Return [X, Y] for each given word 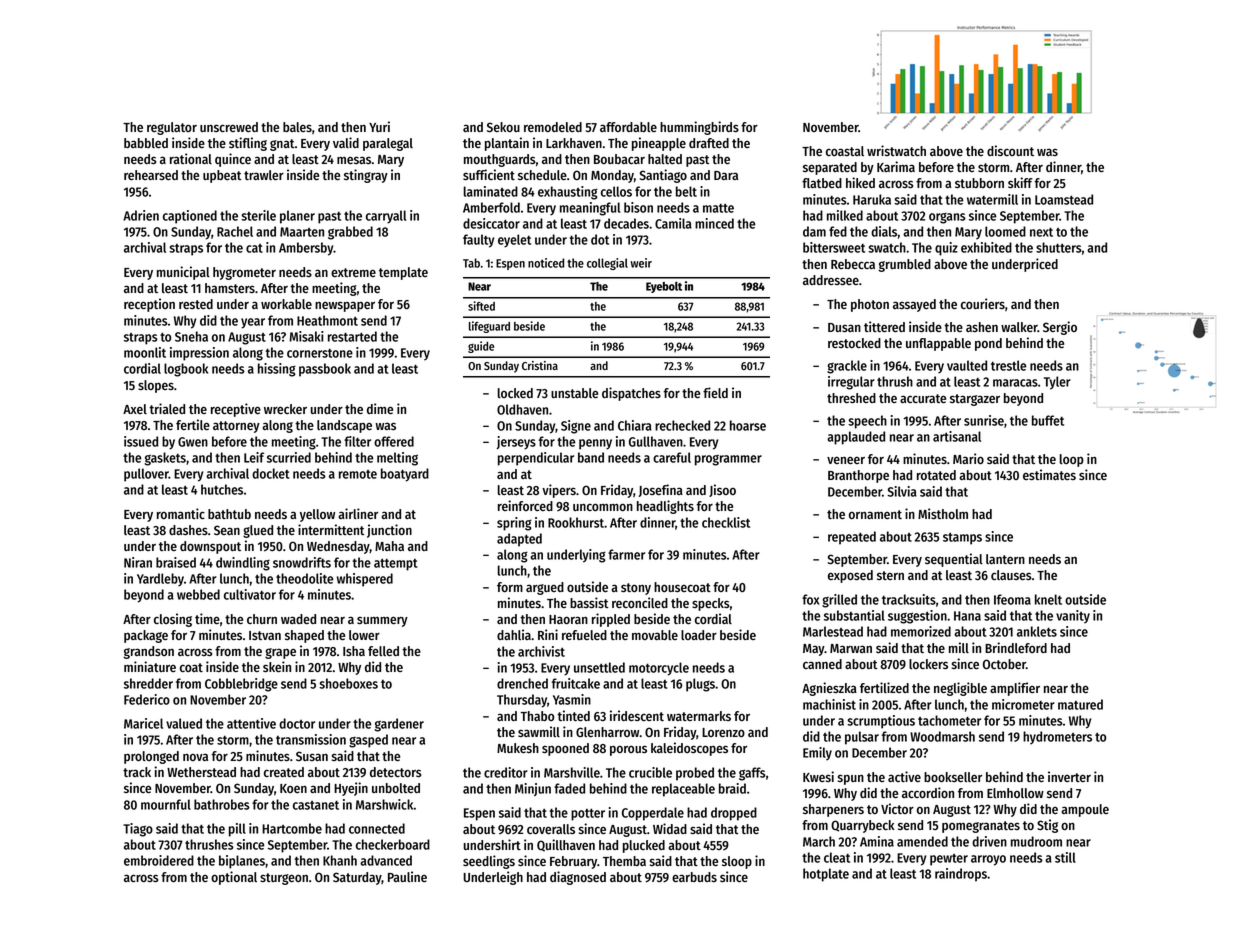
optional [234, 878]
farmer [626, 554]
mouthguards [500, 160]
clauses [1011, 575]
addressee [831, 280]
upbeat [222, 176]
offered [394, 441]
